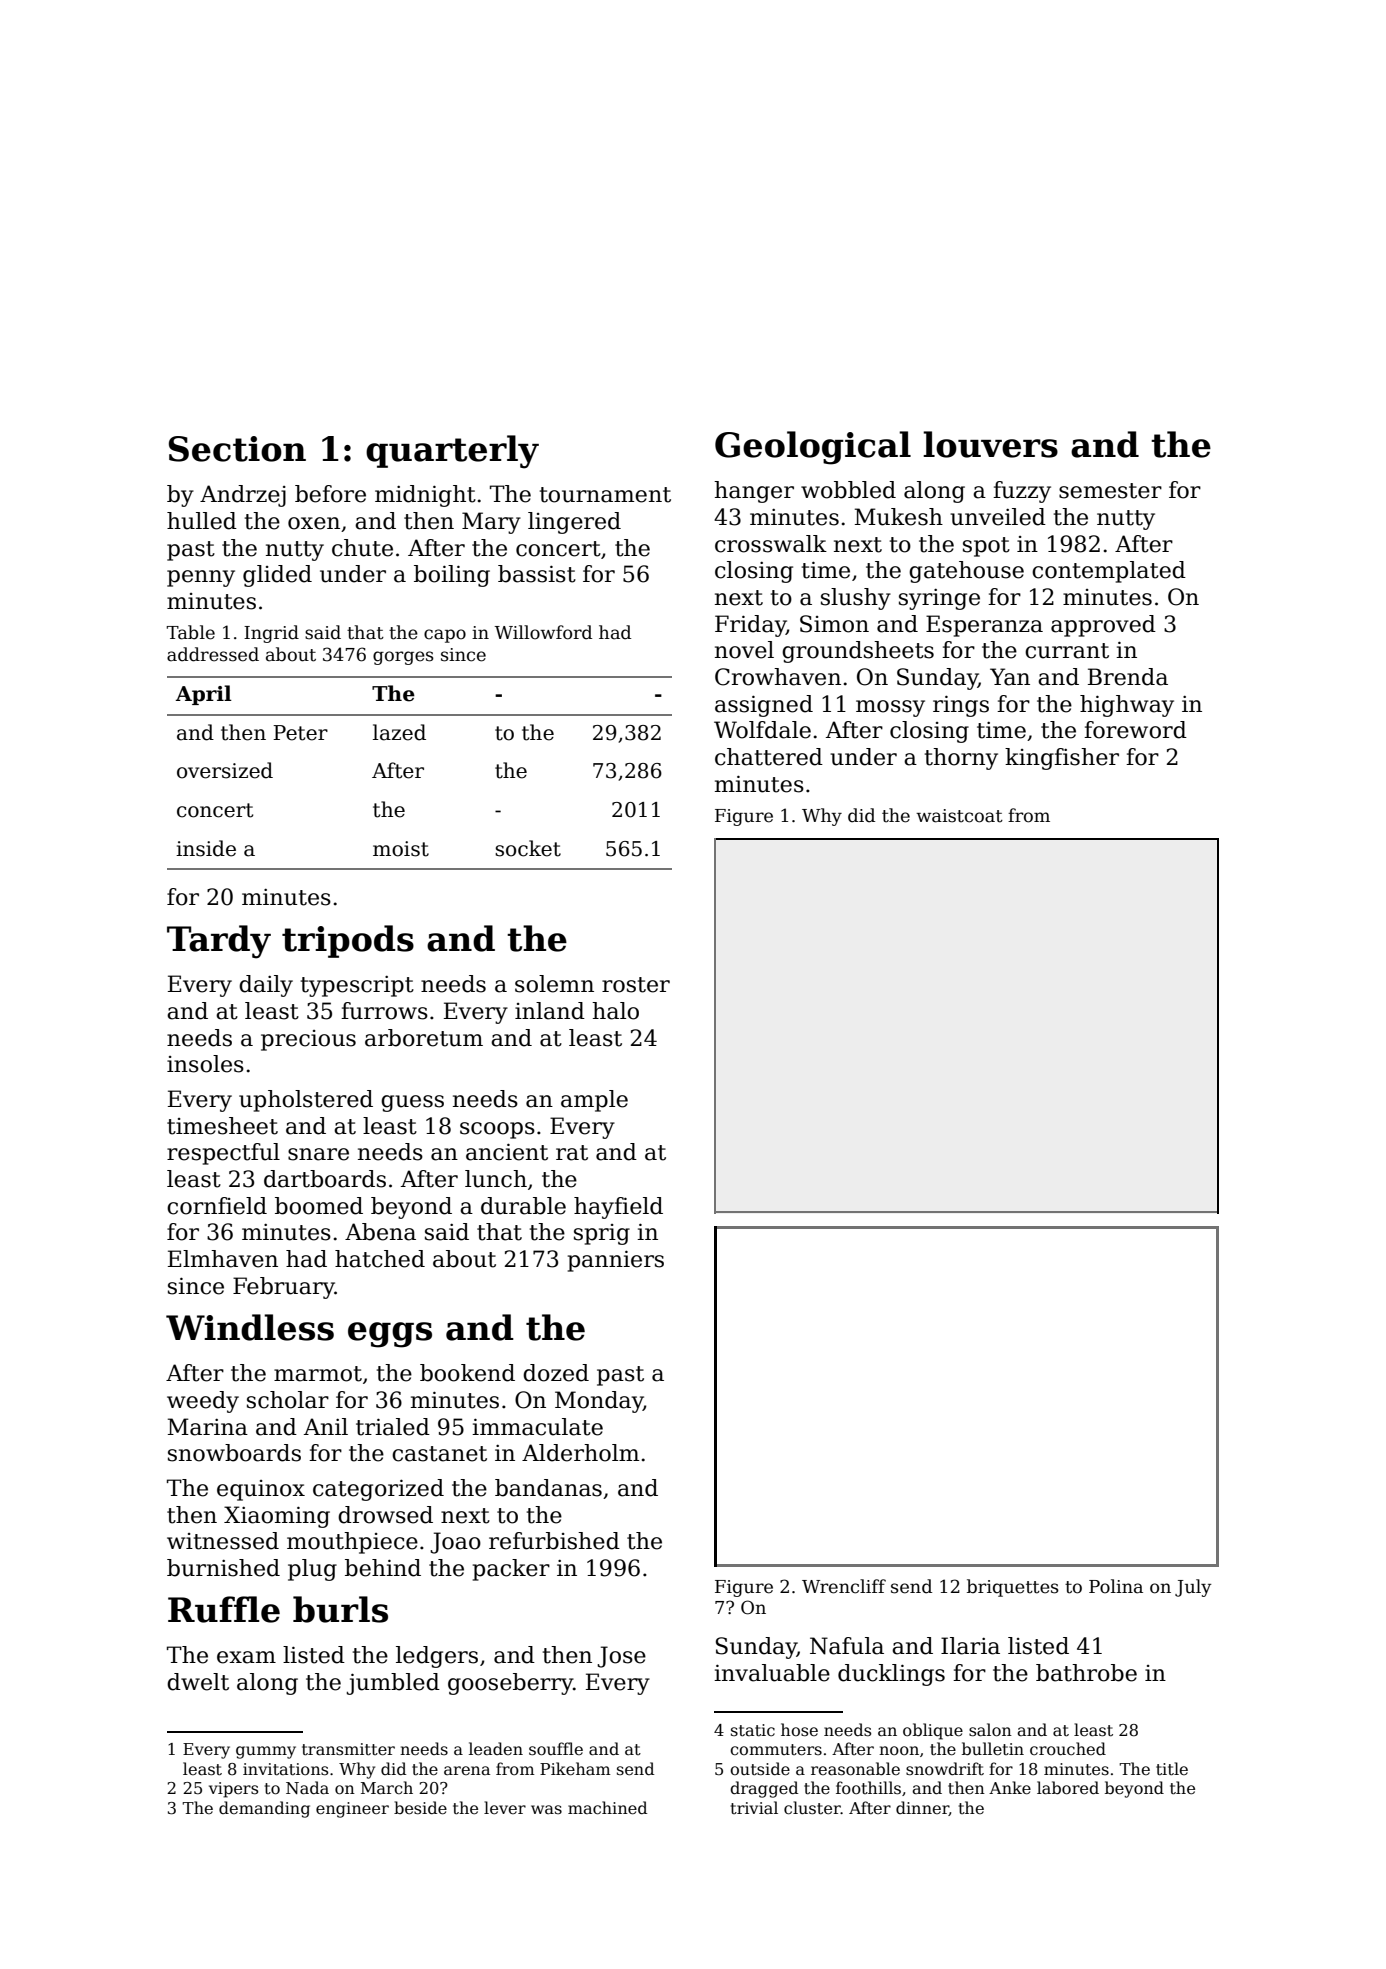 The height and width of the image is (1969, 1386). I want to click on Wrencliff, so click(844, 1586).
